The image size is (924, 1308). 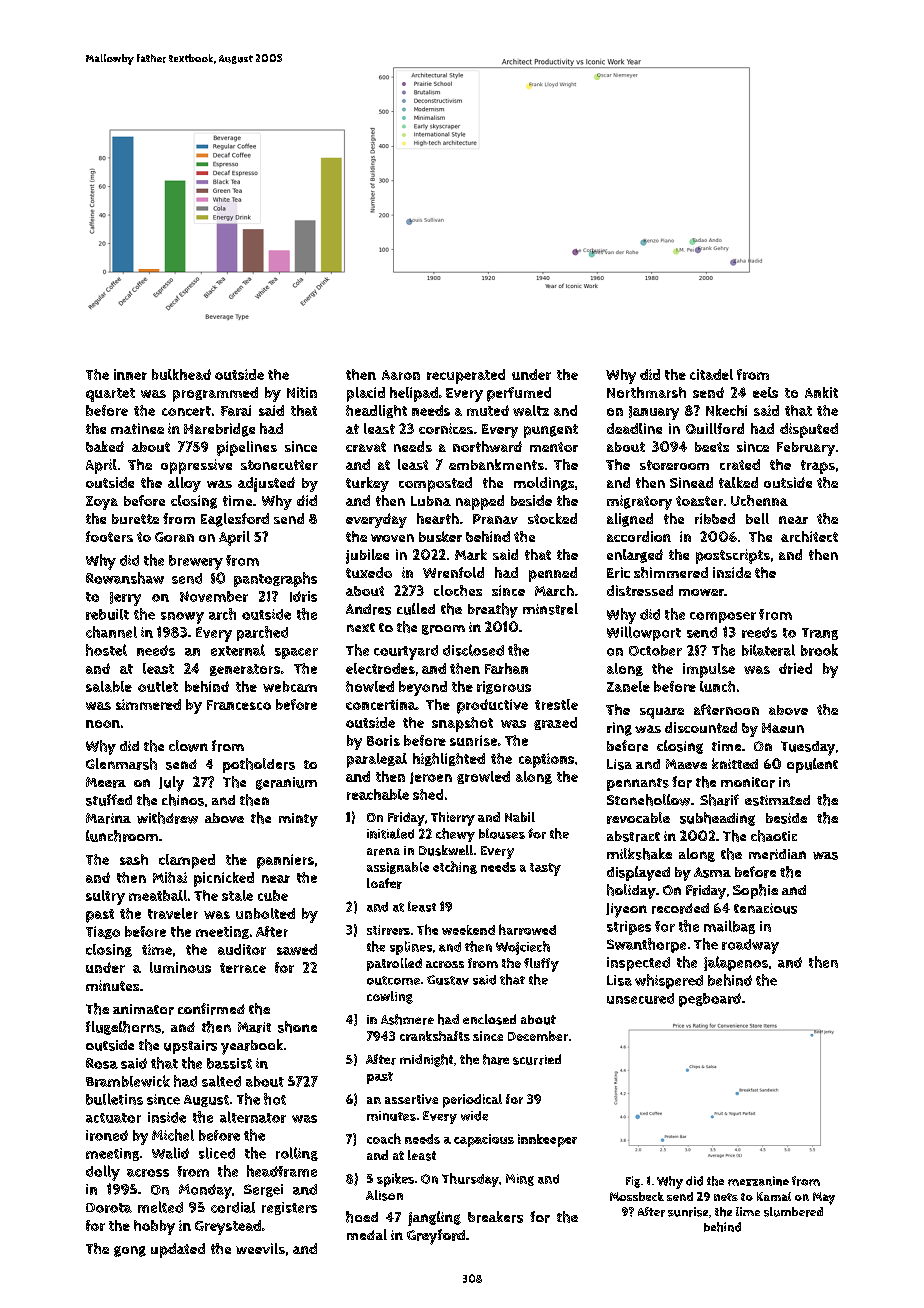 I want to click on snowy, so click(x=182, y=618).
